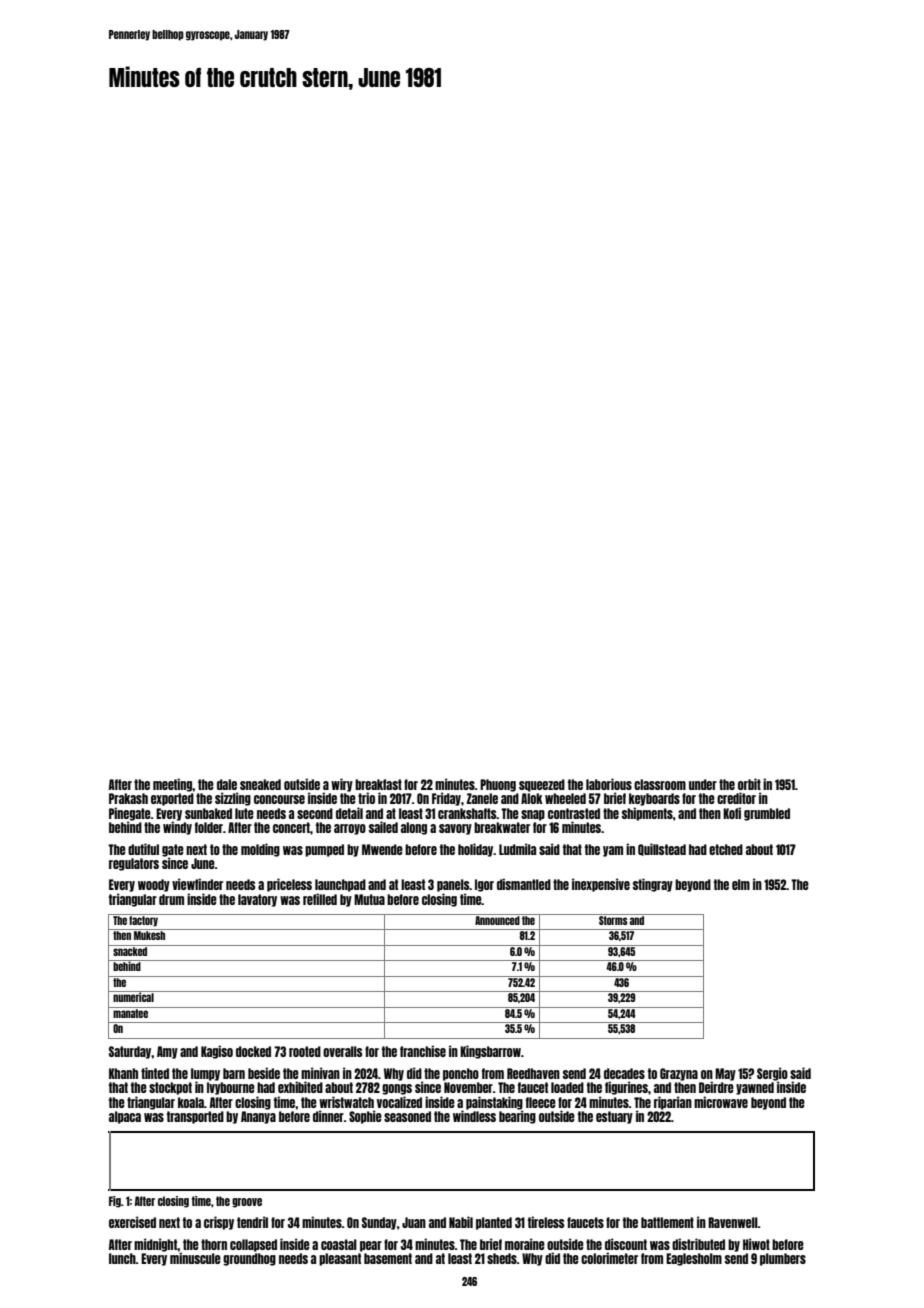 Image resolution: width=924 pixels, height=1308 pixels. I want to click on bearing, so click(517, 1117).
